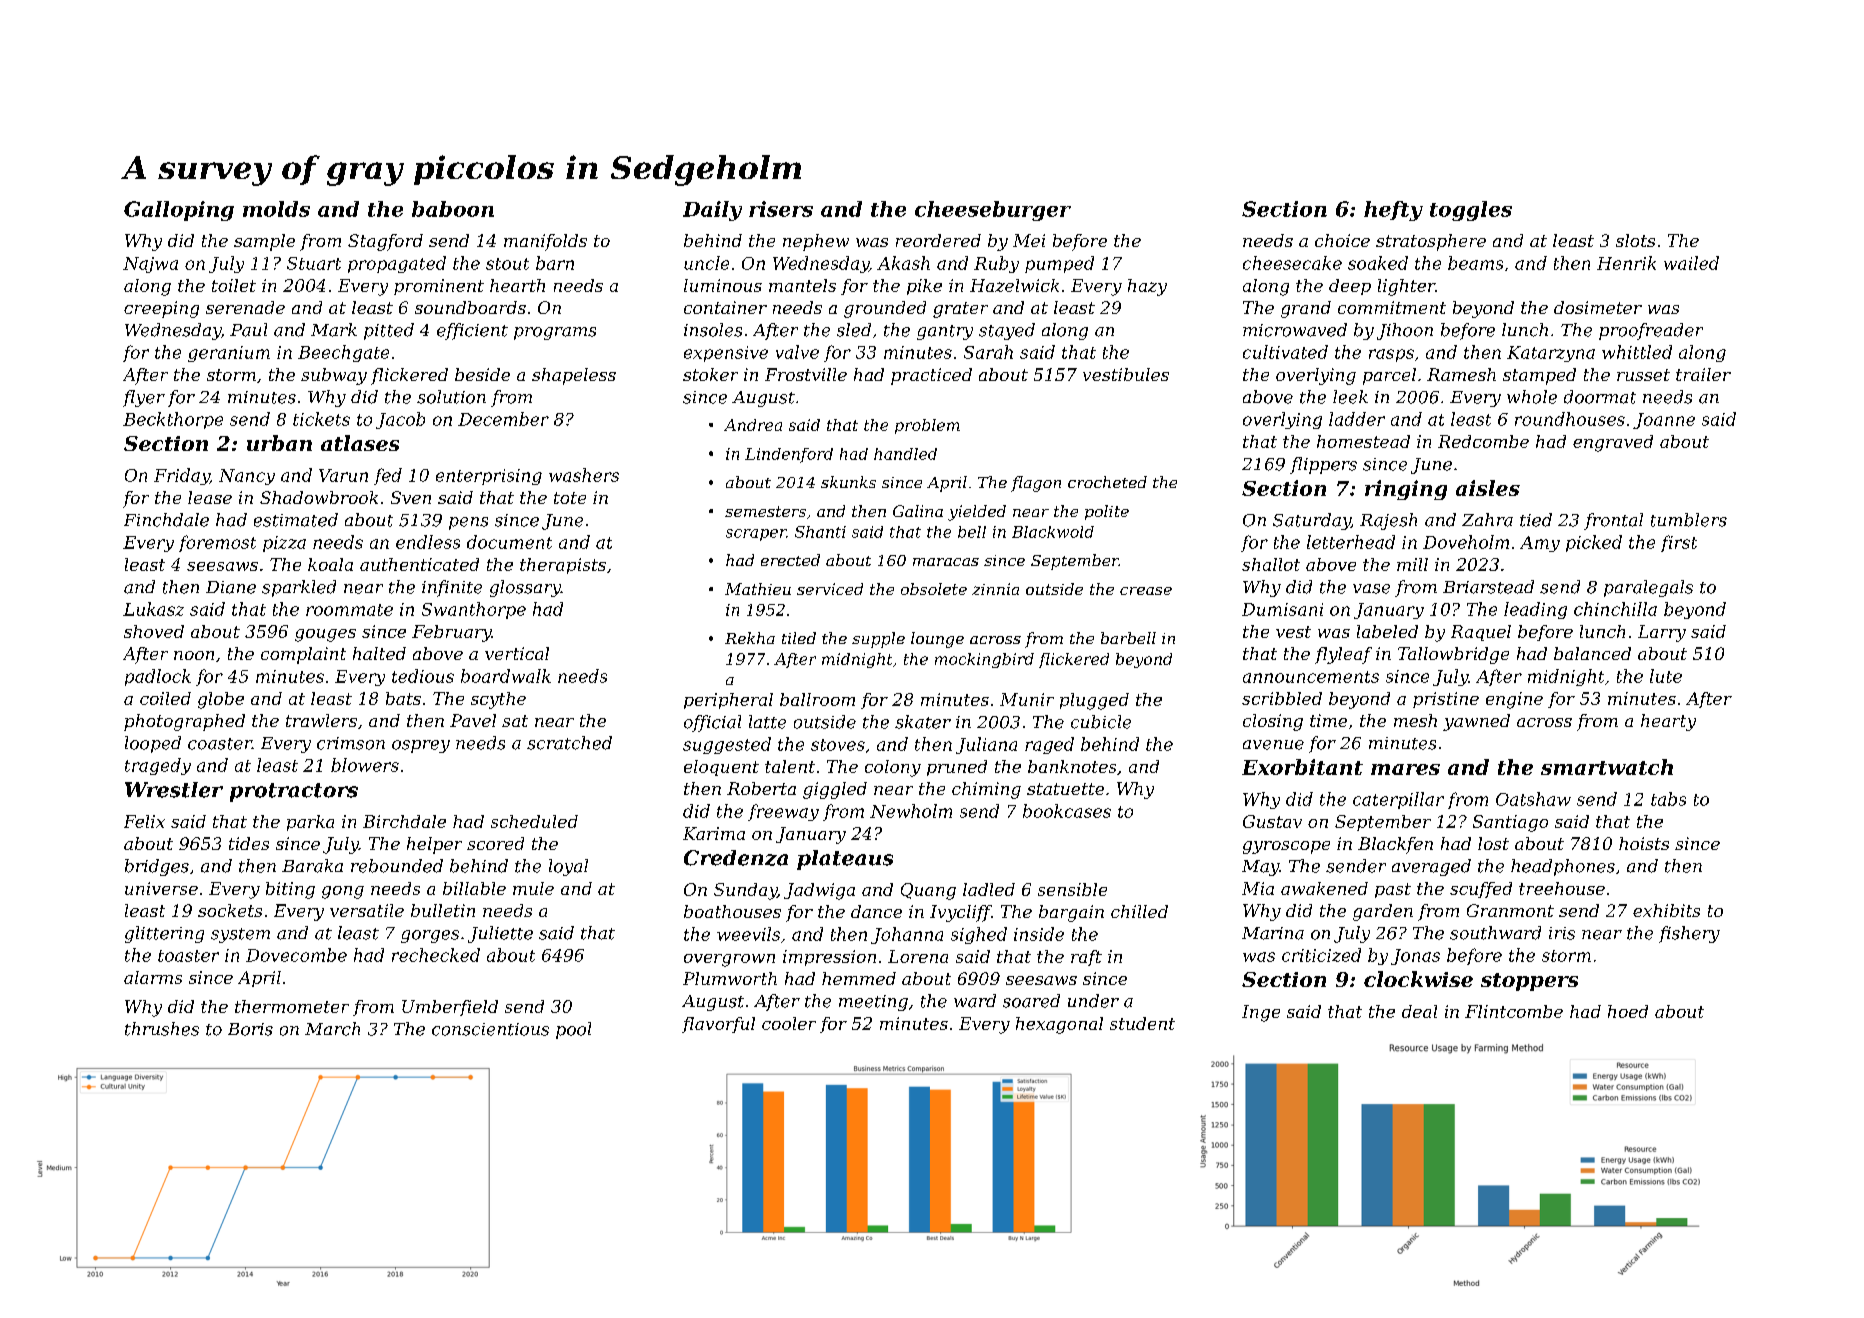 The height and width of the image is (1318, 1864). Describe the element at coordinates (490, 1029) in the image. I see `conscientious` at that location.
